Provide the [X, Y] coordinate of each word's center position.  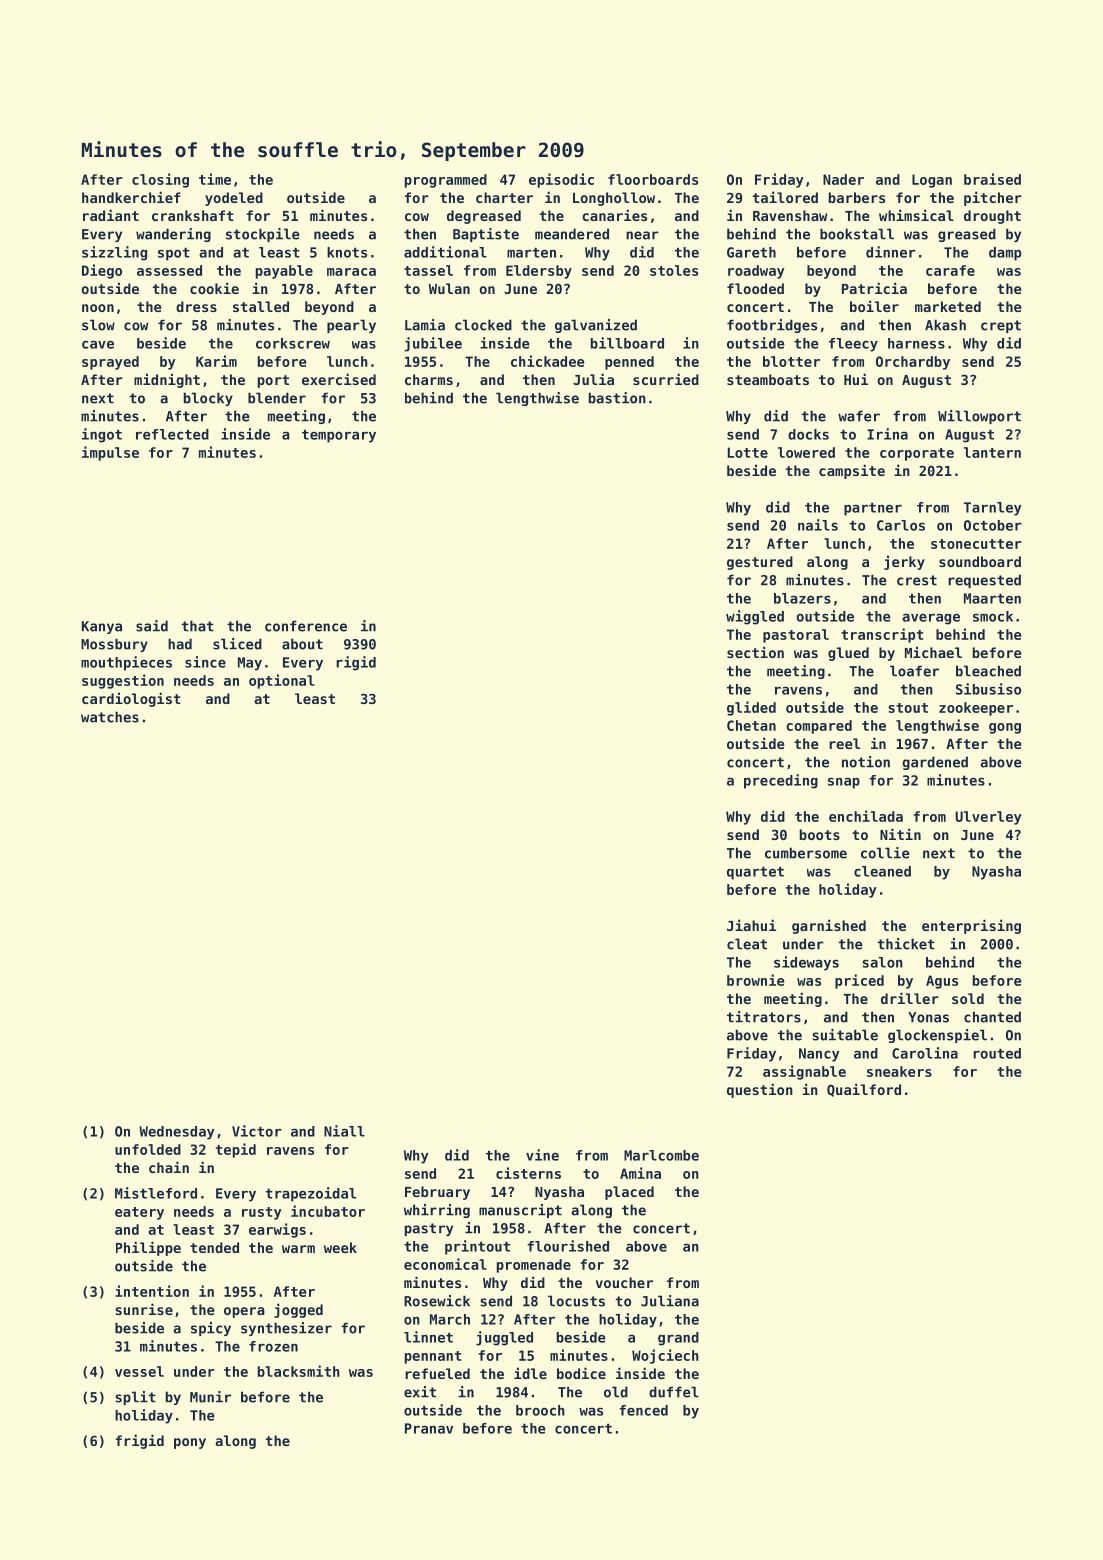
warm [298, 1249]
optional [282, 681]
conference [306, 626]
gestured [760, 563]
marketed [948, 306]
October [993, 525]
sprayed [110, 363]
